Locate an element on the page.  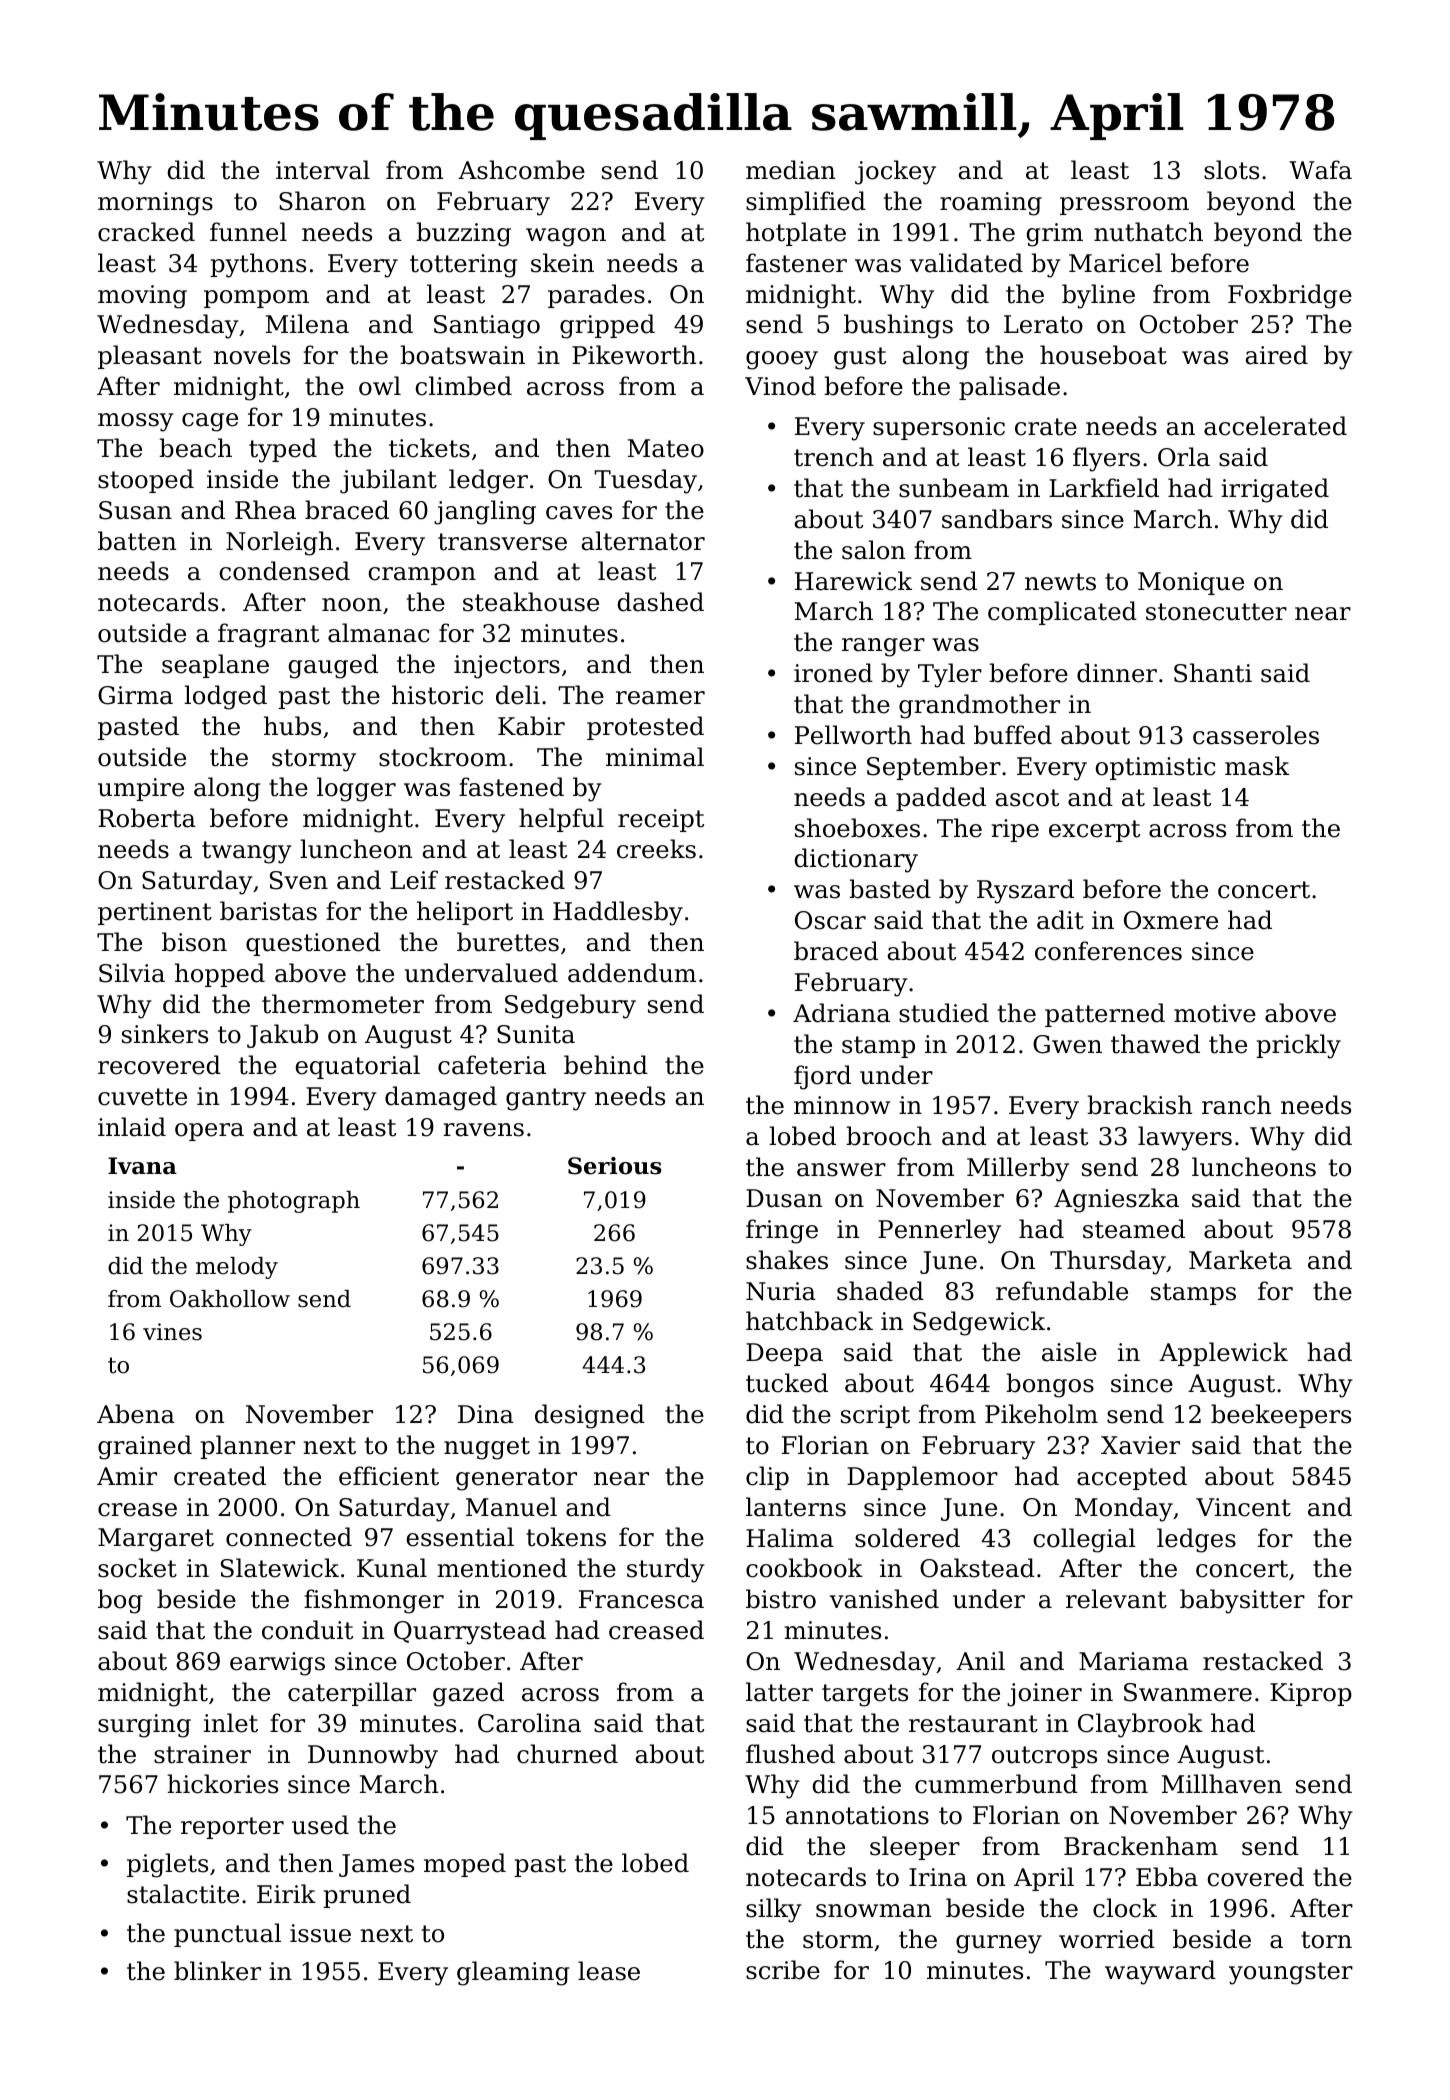
Girma is located at coordinates (135, 695).
